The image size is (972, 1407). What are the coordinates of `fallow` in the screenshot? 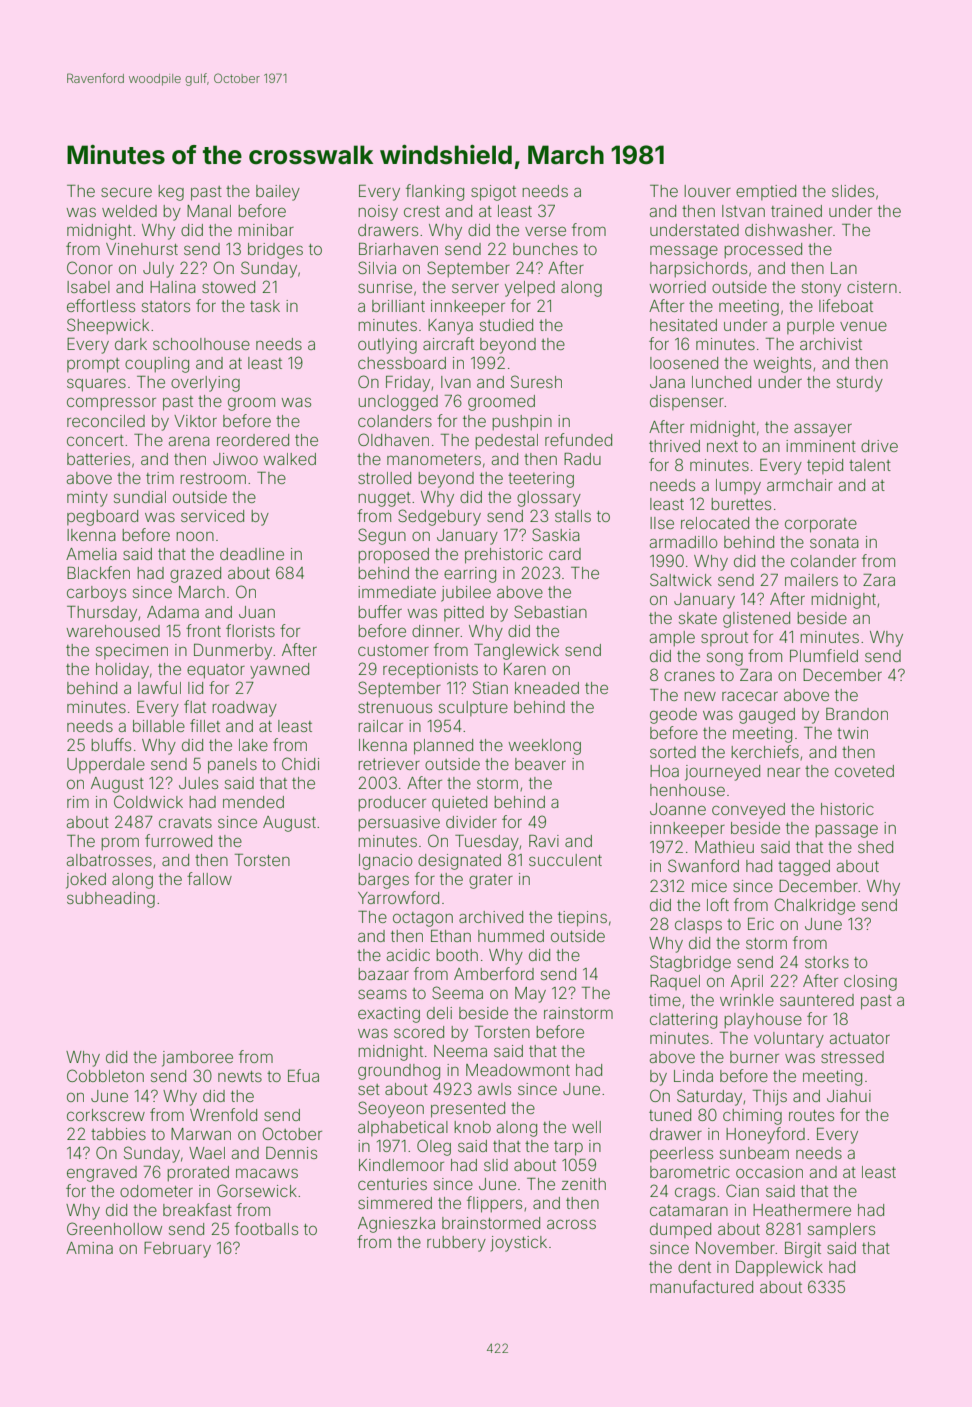 It's located at (209, 878).
